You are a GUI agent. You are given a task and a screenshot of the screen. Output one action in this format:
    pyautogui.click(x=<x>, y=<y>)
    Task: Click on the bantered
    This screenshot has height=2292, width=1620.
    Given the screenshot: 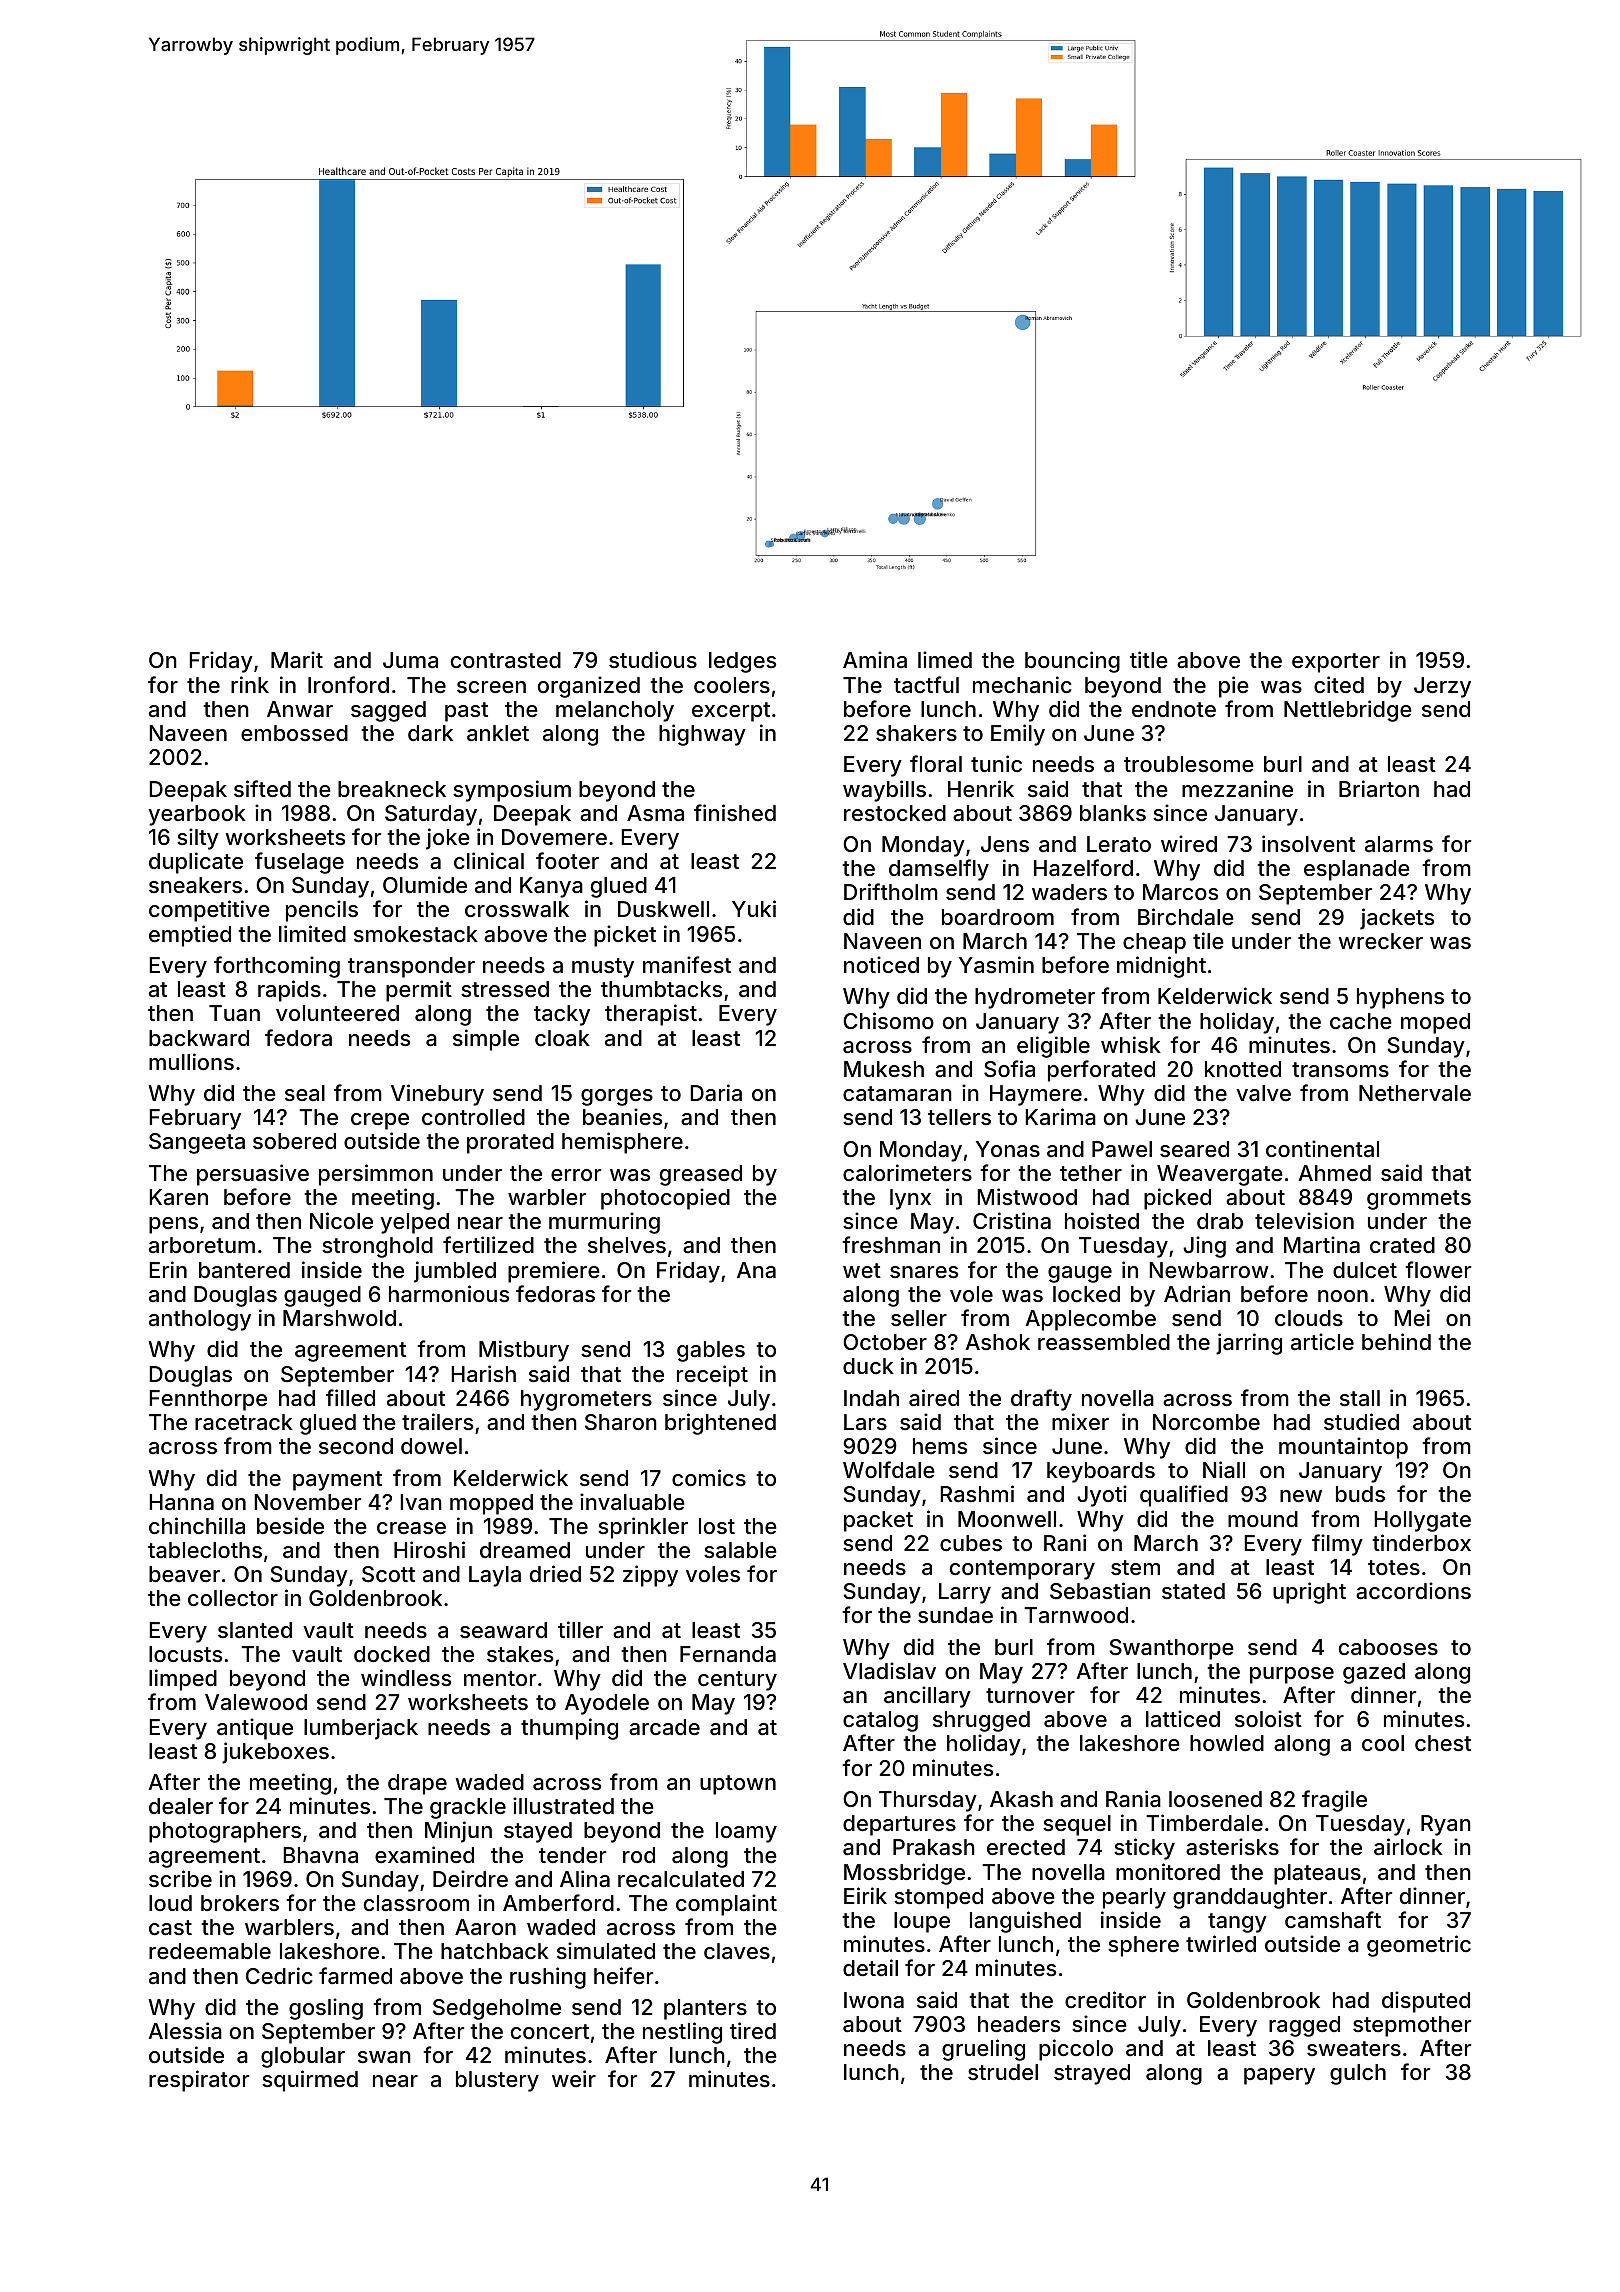 What is the action you would take?
    pyautogui.click(x=244, y=1270)
